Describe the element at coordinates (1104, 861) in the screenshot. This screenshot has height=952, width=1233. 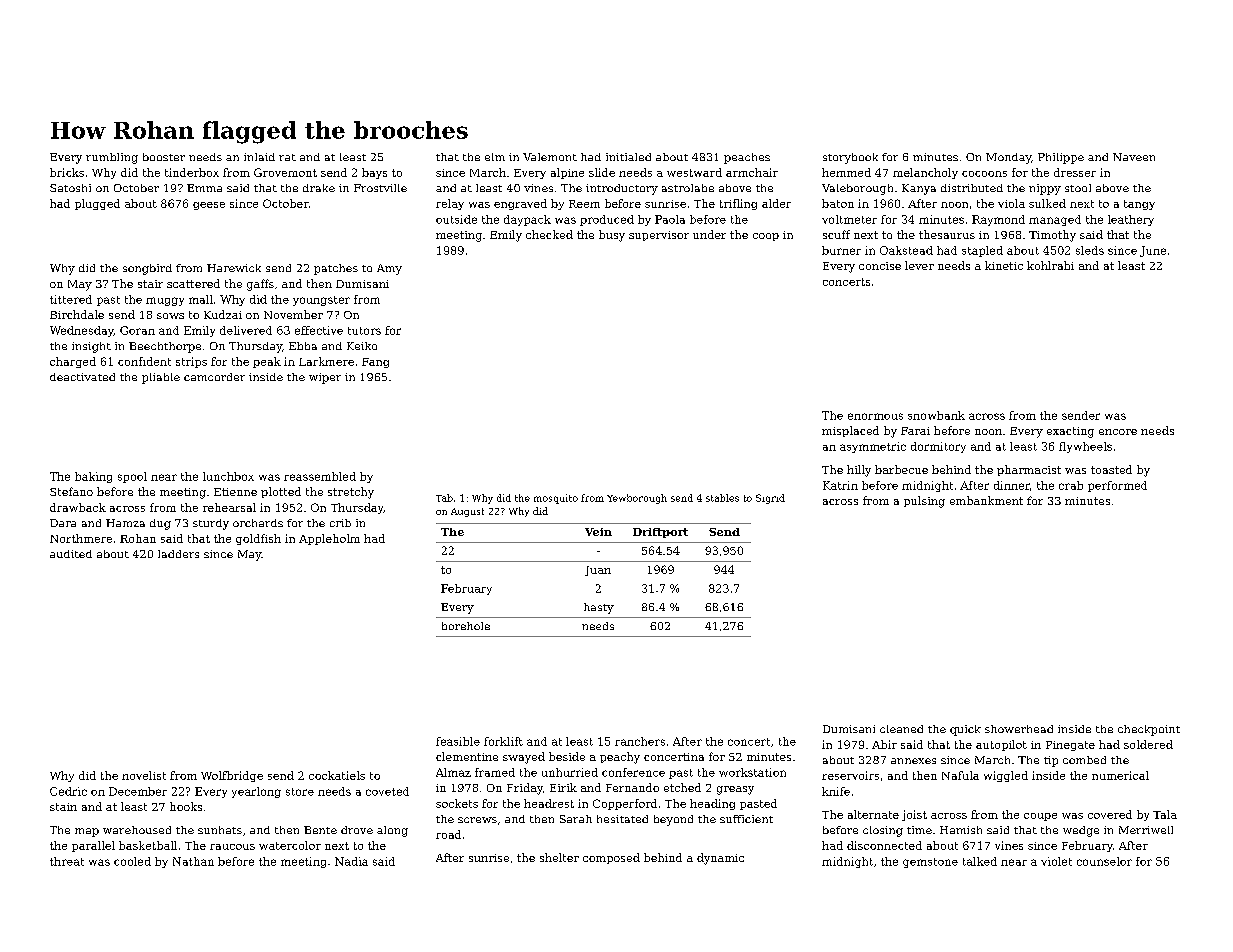
I see `counselor` at that location.
